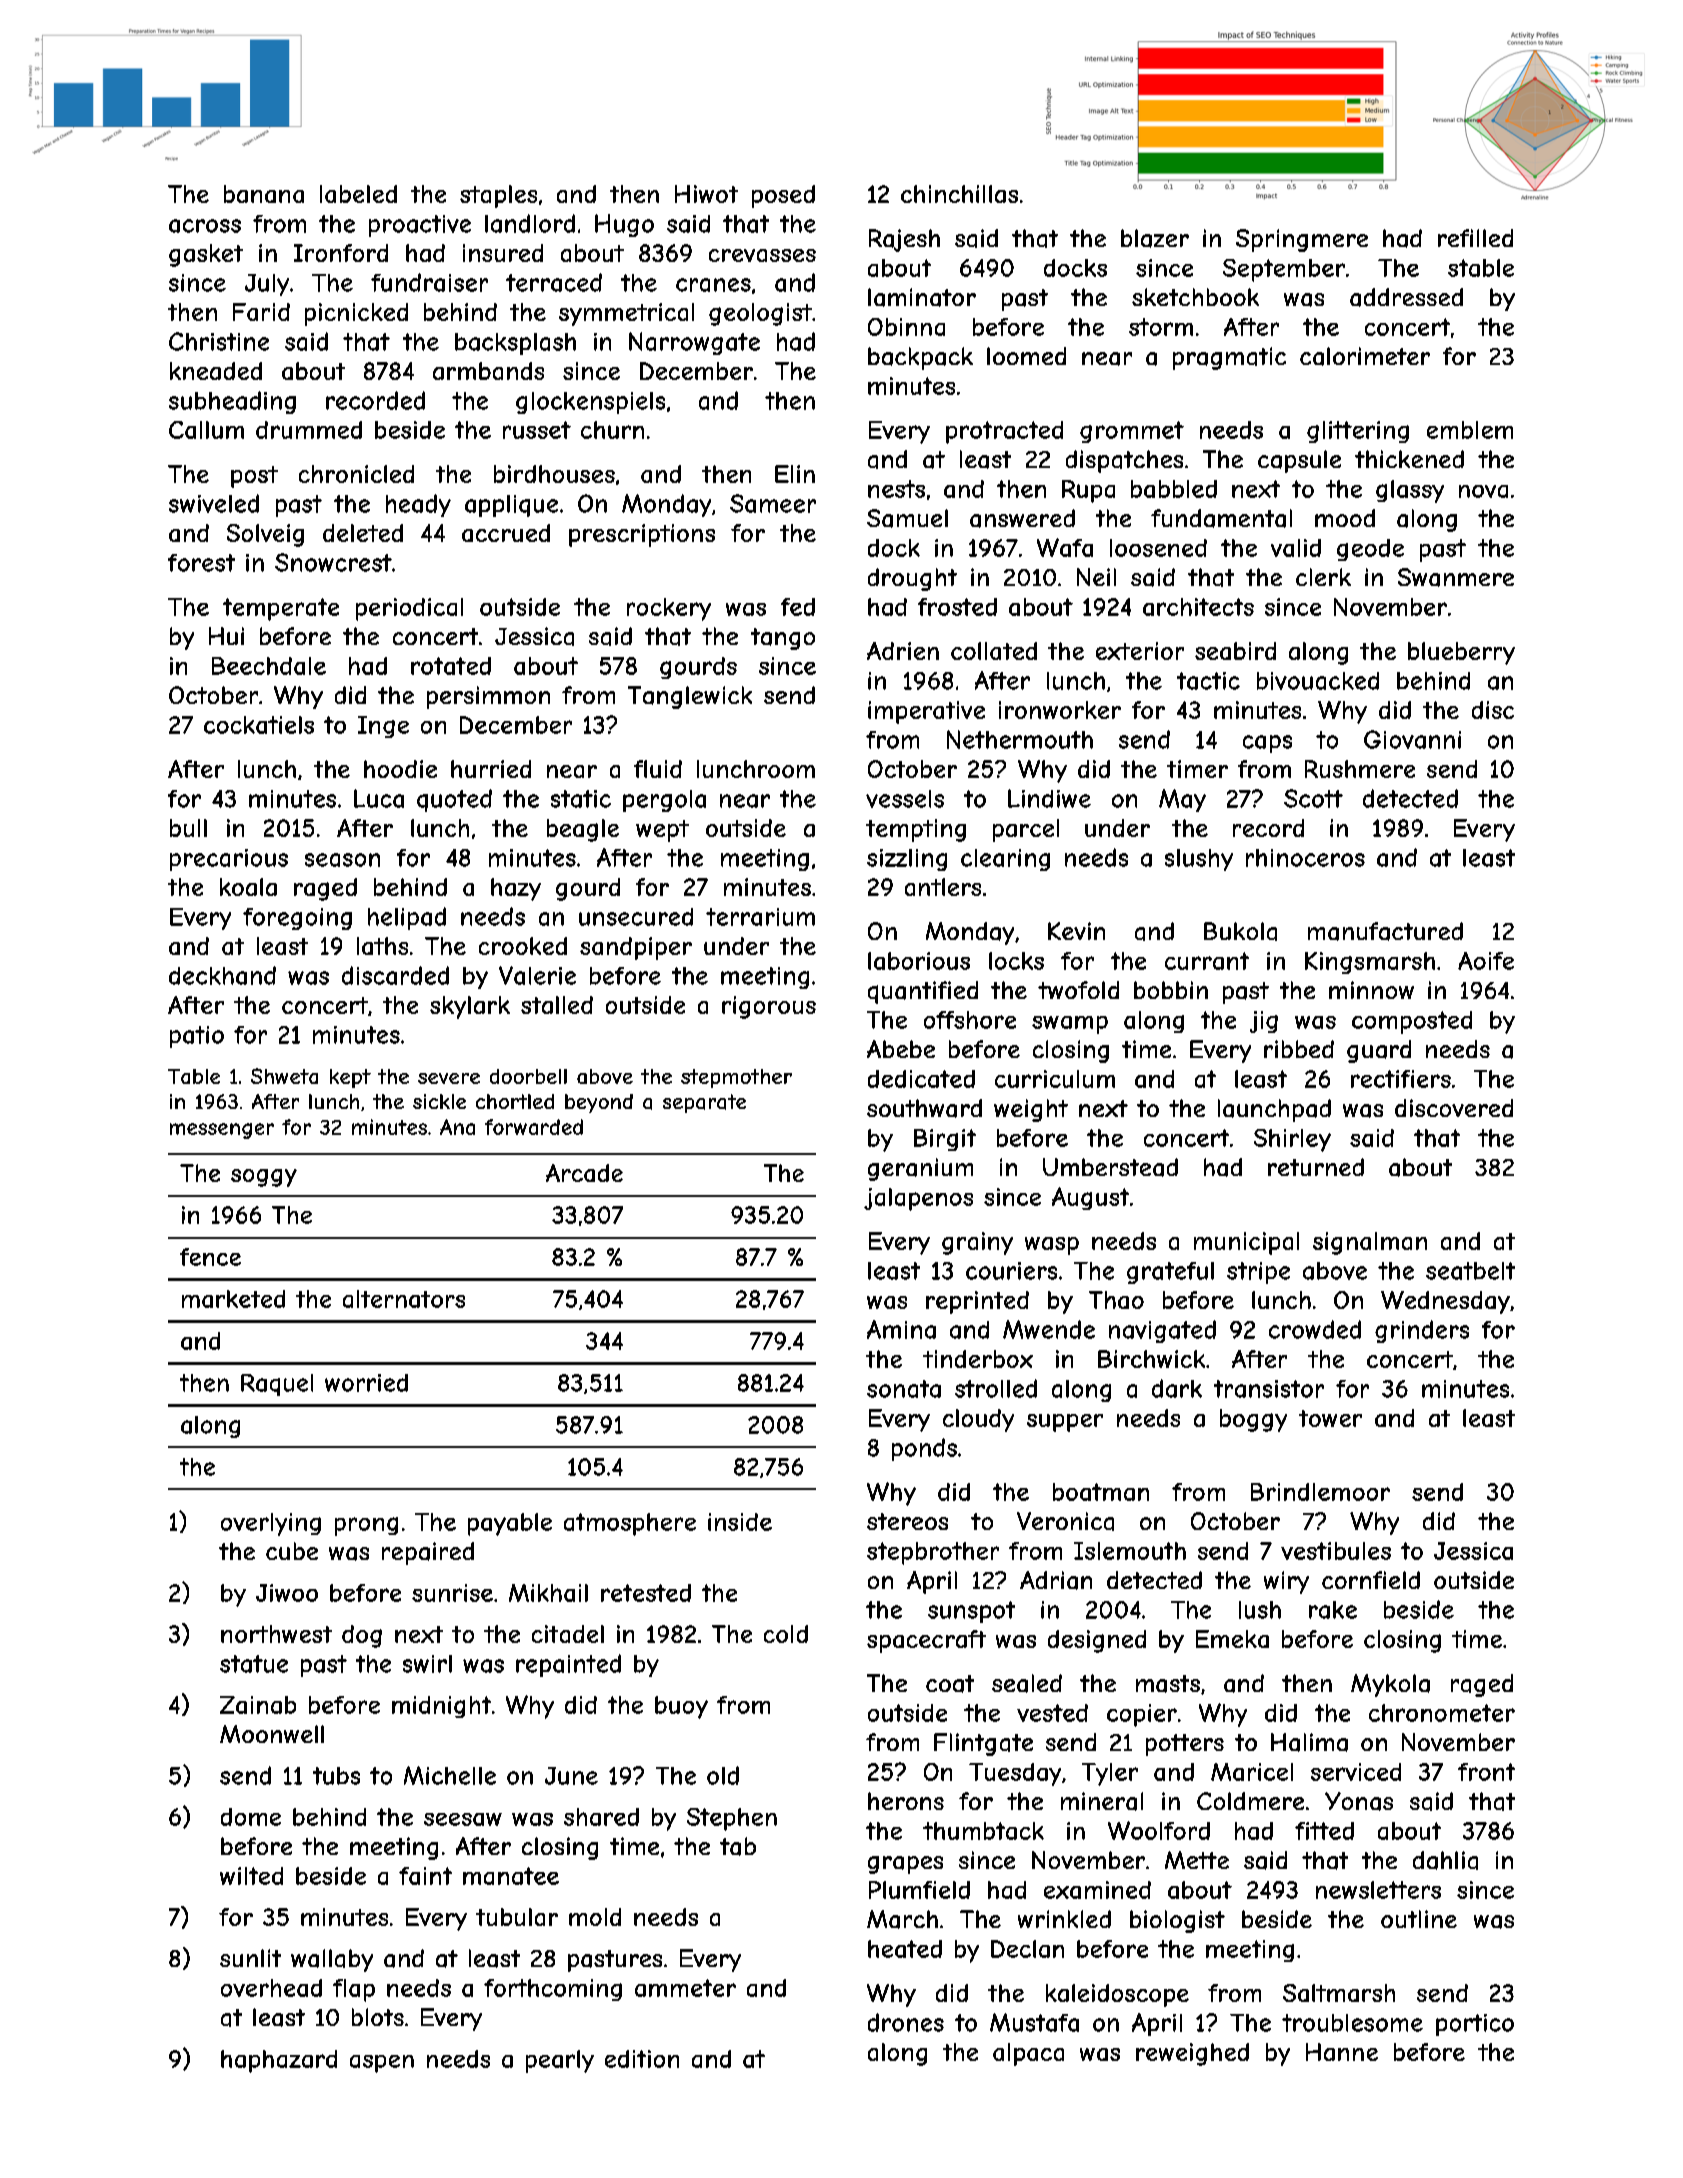  I want to click on staples, so click(498, 196).
